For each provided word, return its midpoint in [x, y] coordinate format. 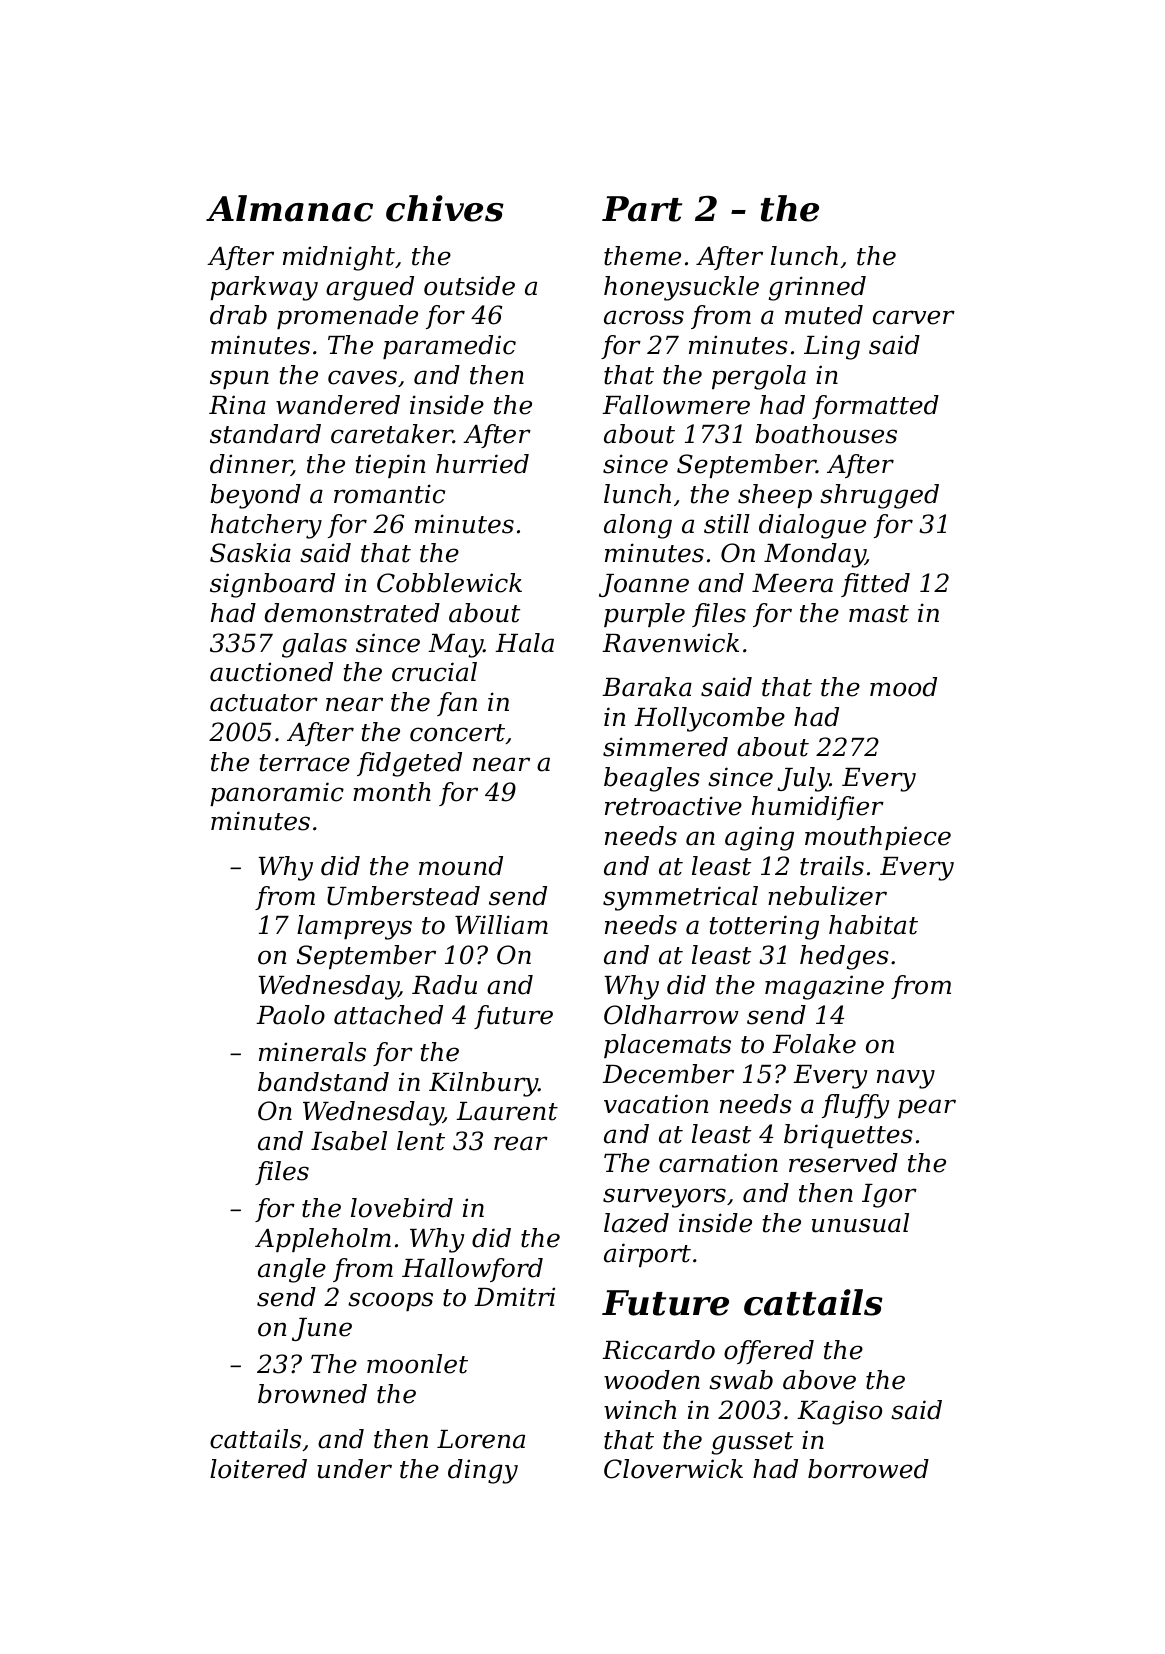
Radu [444, 985]
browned [312, 1394]
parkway [264, 288]
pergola [759, 377]
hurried [482, 464]
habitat [873, 925]
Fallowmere [676, 405]
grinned [817, 288]
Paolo [290, 1015]
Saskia [250, 553]
